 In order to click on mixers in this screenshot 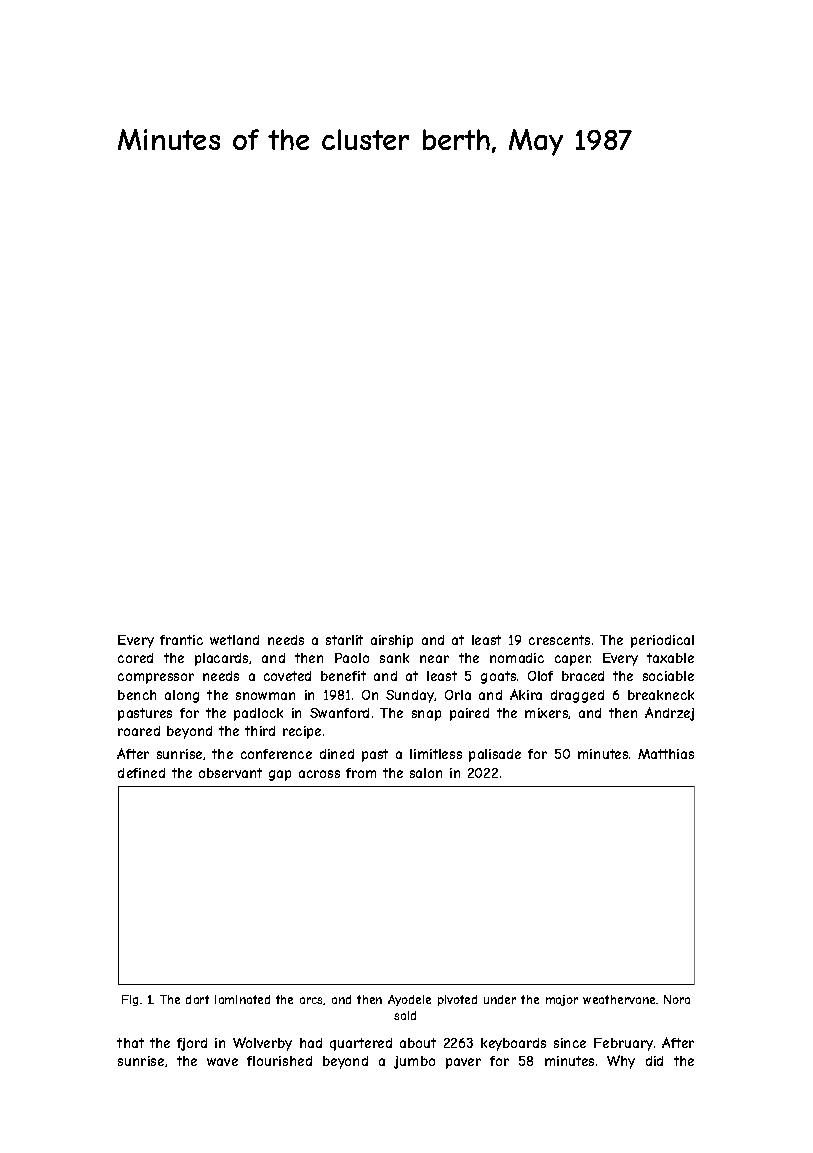, I will do `click(547, 713)`.
